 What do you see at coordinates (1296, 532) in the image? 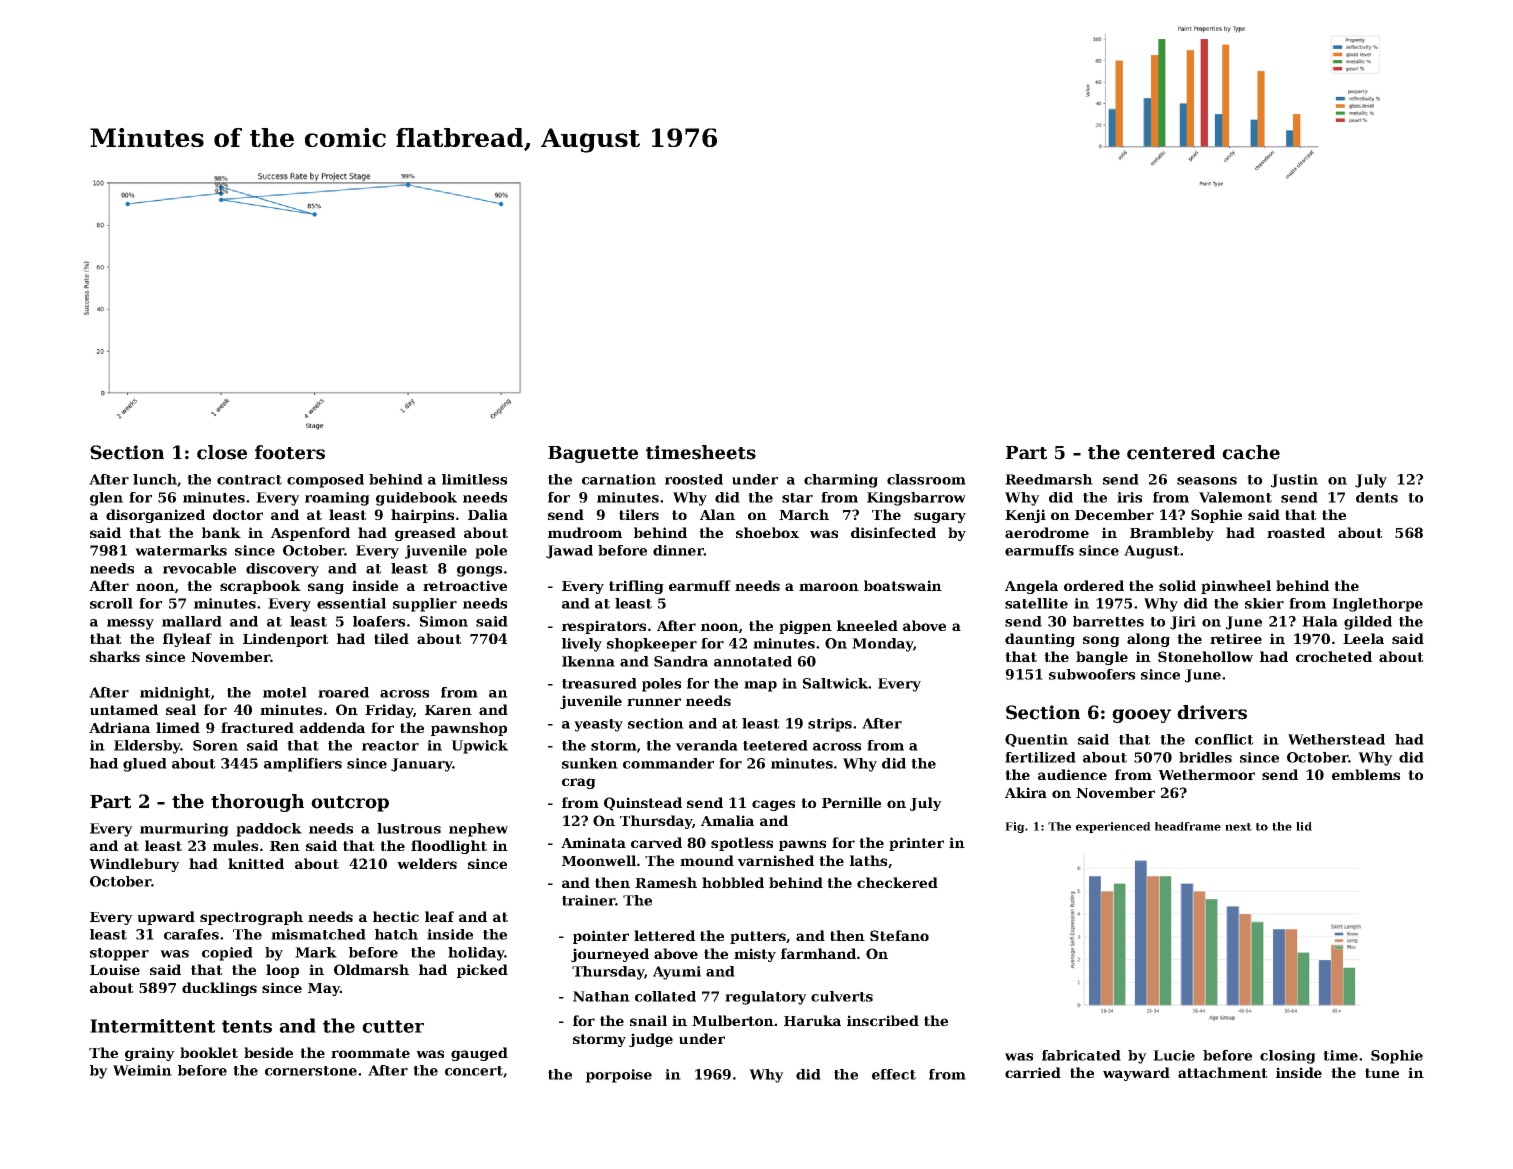
I see `roasted` at bounding box center [1296, 532].
